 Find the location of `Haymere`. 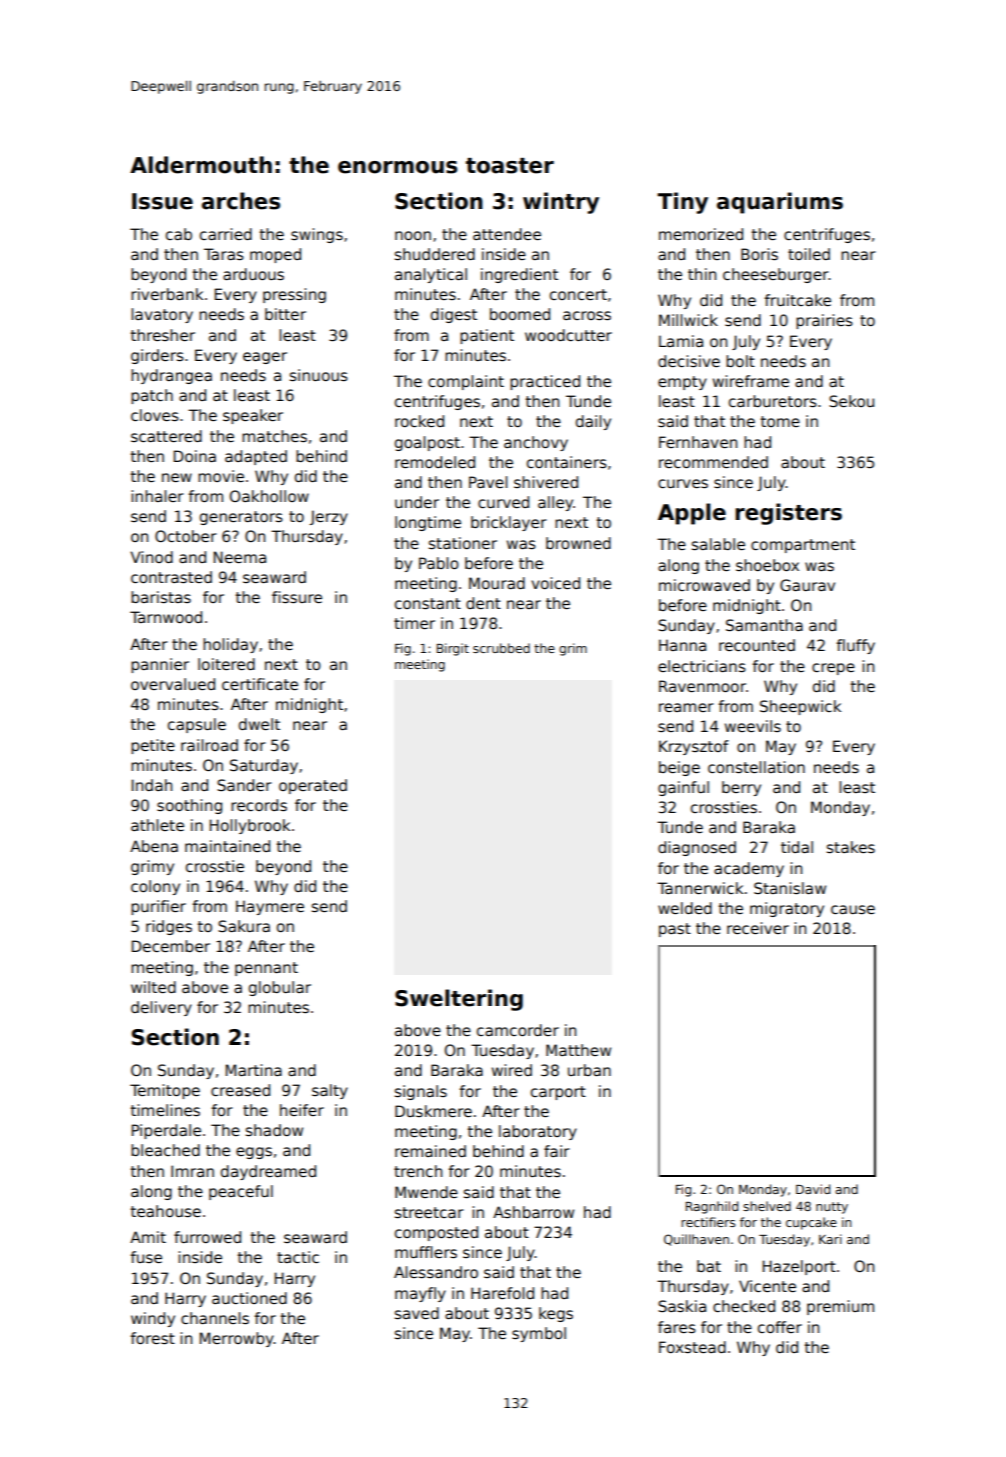

Haymere is located at coordinates (270, 907).
